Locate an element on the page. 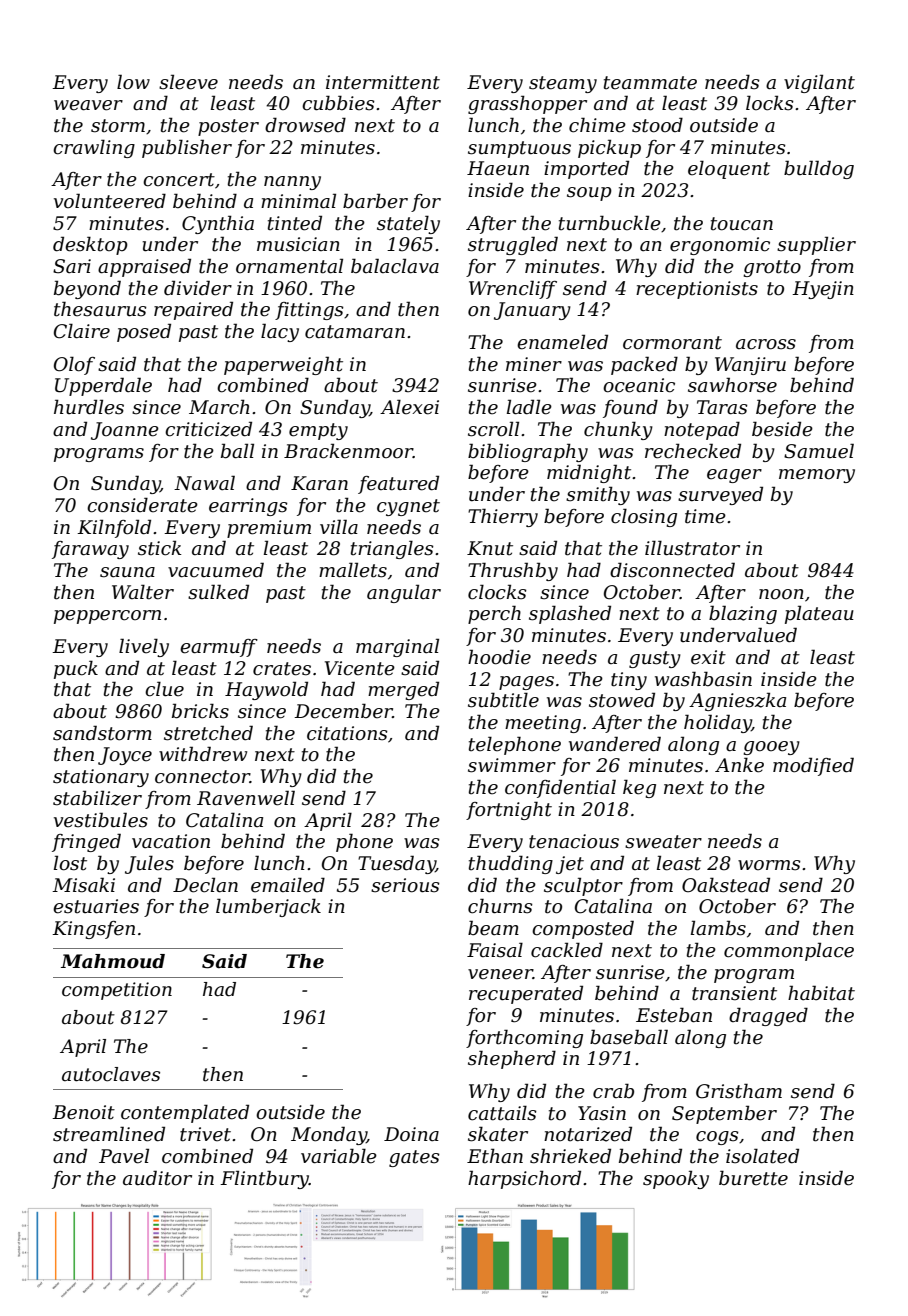  balaclava is located at coordinates (395, 266).
